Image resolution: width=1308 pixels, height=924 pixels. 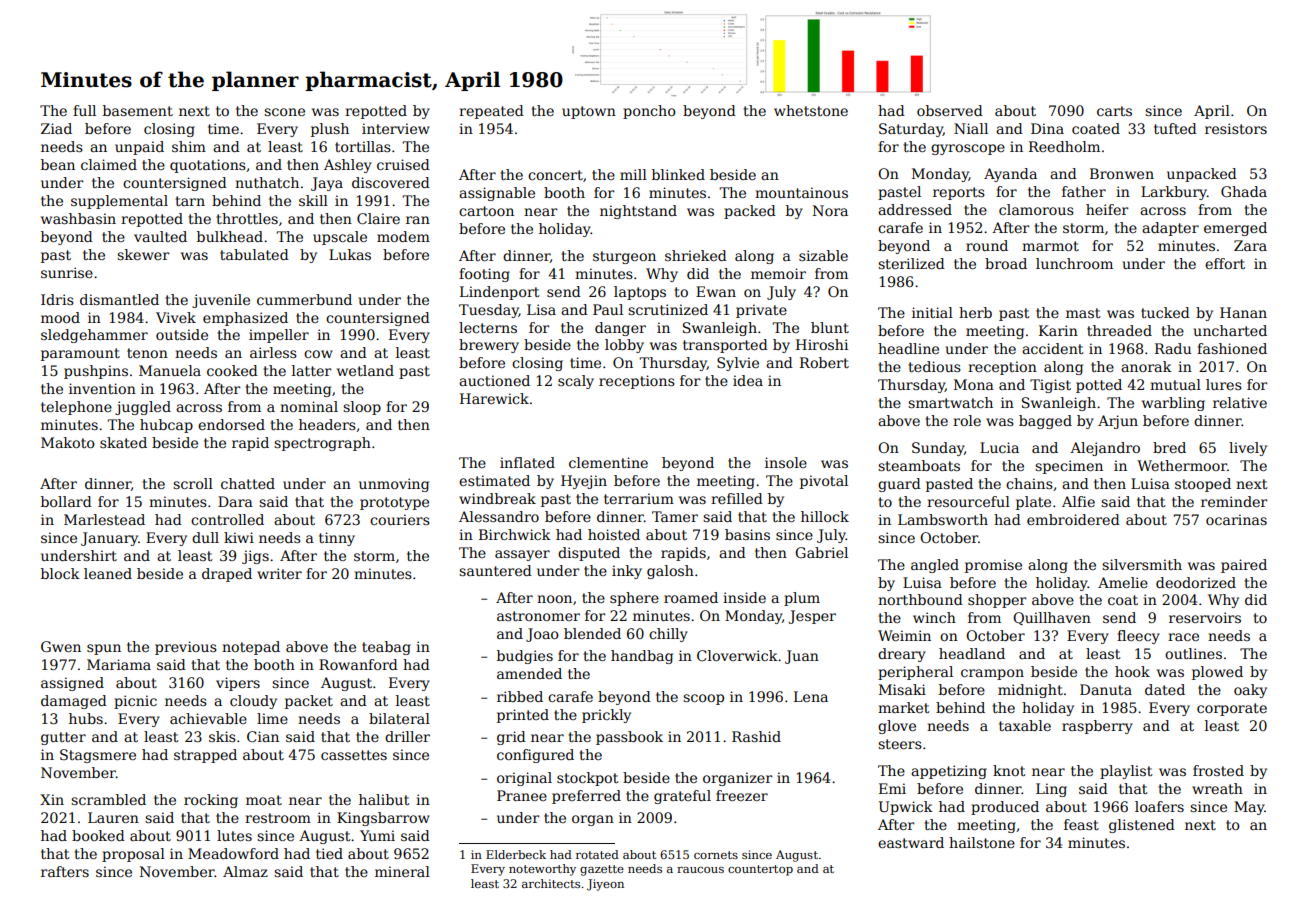 What do you see at coordinates (1006, 263) in the image?
I see `broad` at bounding box center [1006, 263].
